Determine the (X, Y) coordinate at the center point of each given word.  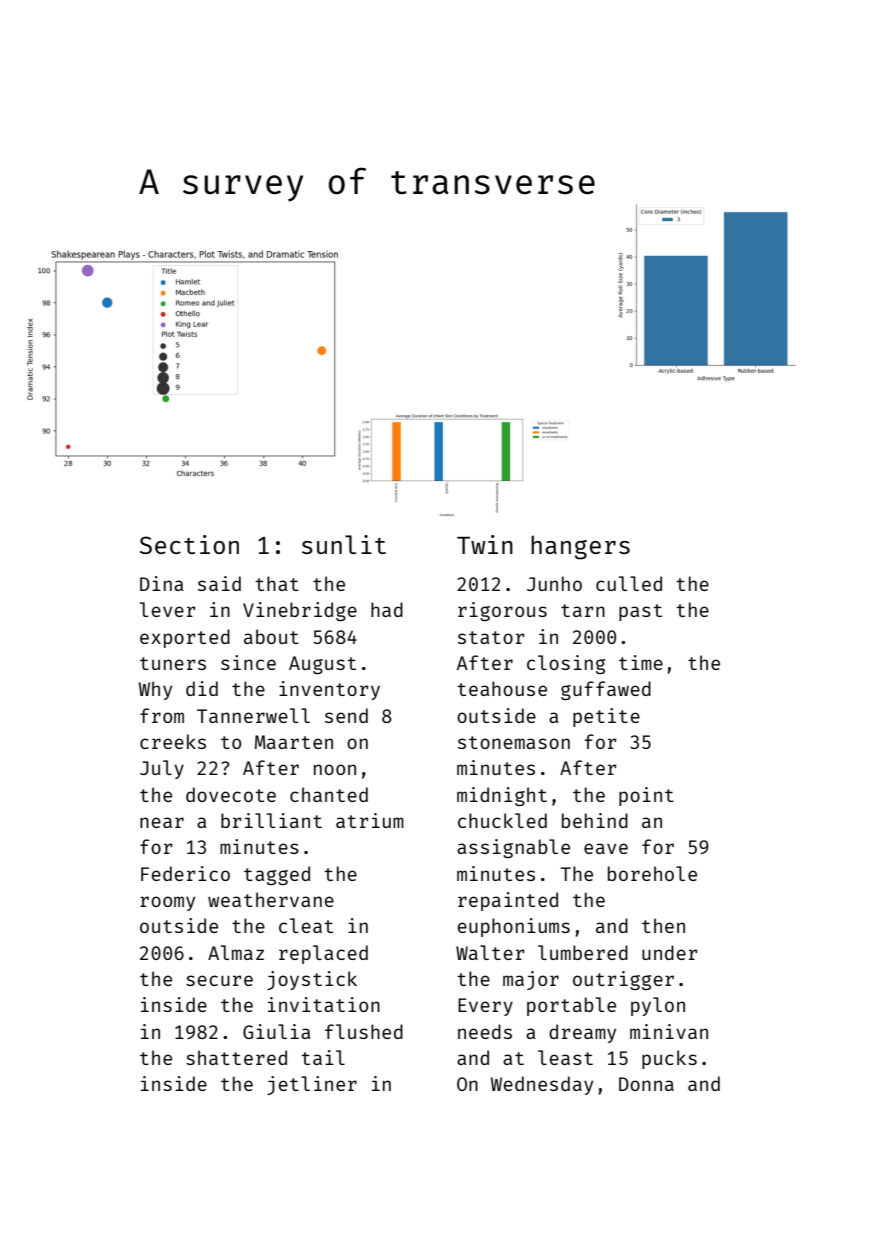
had (387, 609)
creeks (173, 741)
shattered (236, 1057)
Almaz (236, 952)
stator (491, 637)
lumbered (583, 952)
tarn (583, 610)
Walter (490, 952)
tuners (173, 663)
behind (595, 820)
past (640, 612)
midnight (502, 796)
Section (189, 544)
